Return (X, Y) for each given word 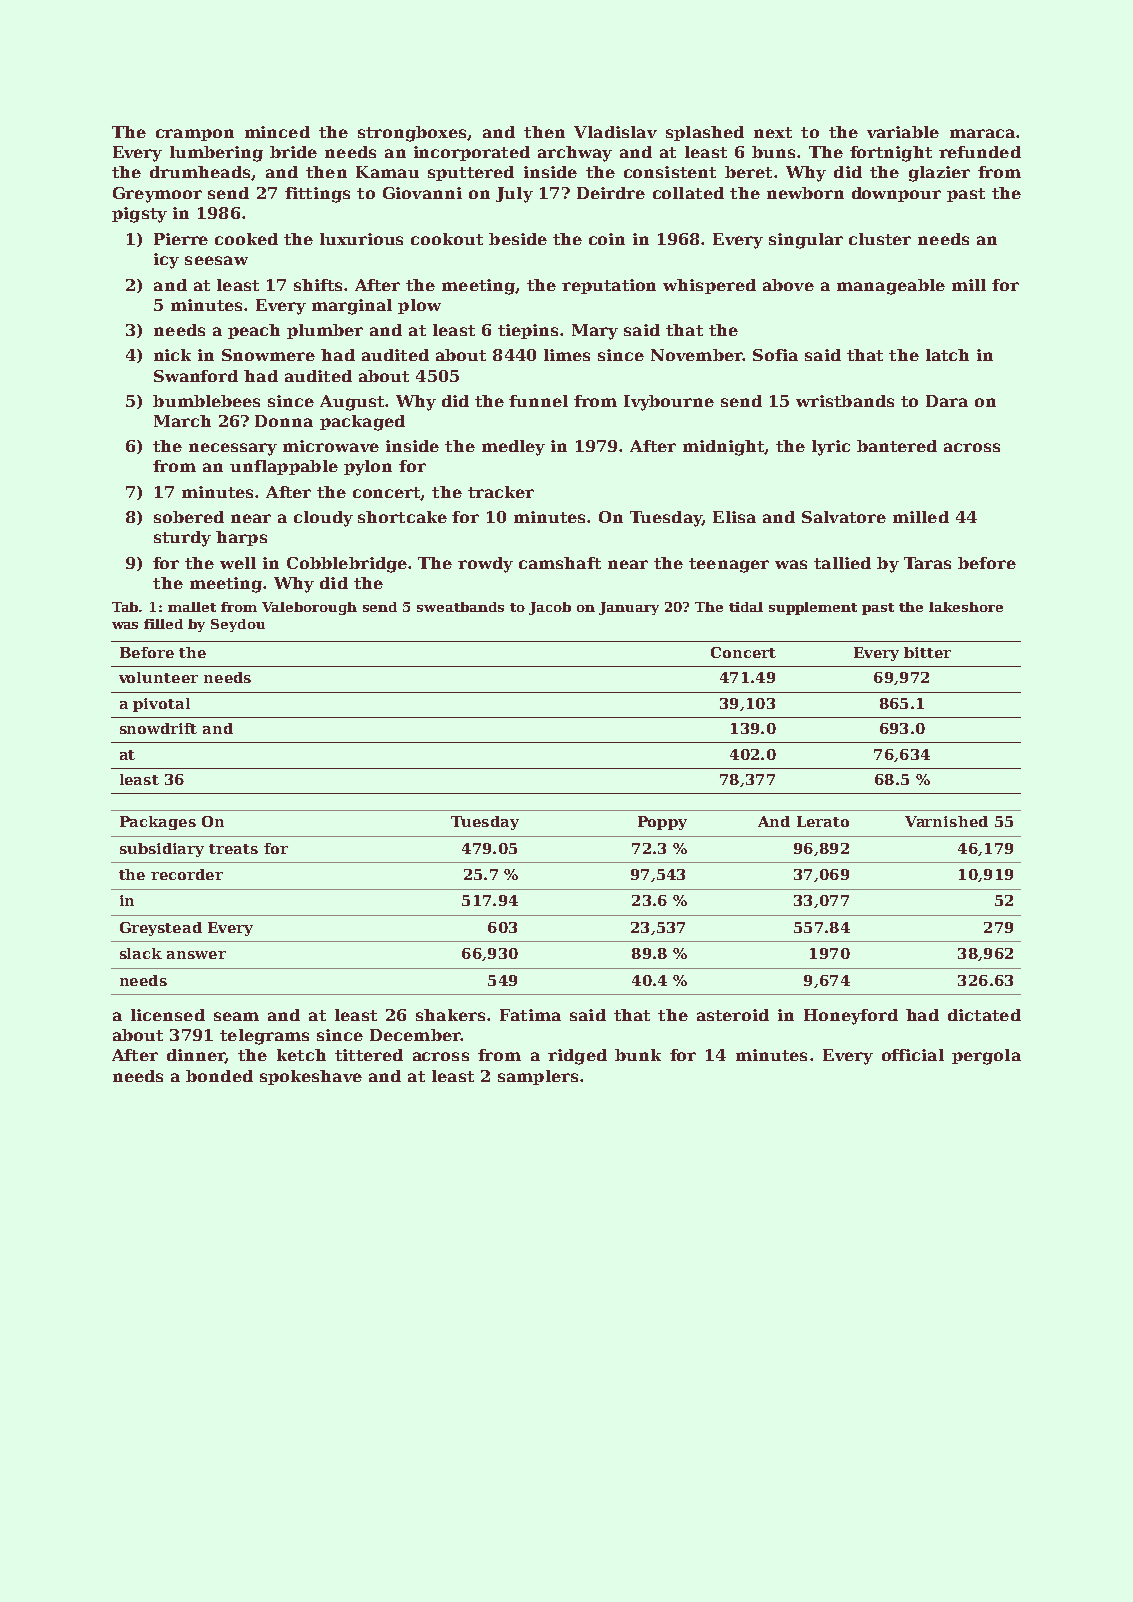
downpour (896, 194)
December (415, 1035)
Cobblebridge (347, 565)
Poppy (662, 823)
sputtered (471, 173)
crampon (195, 135)
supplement (813, 608)
